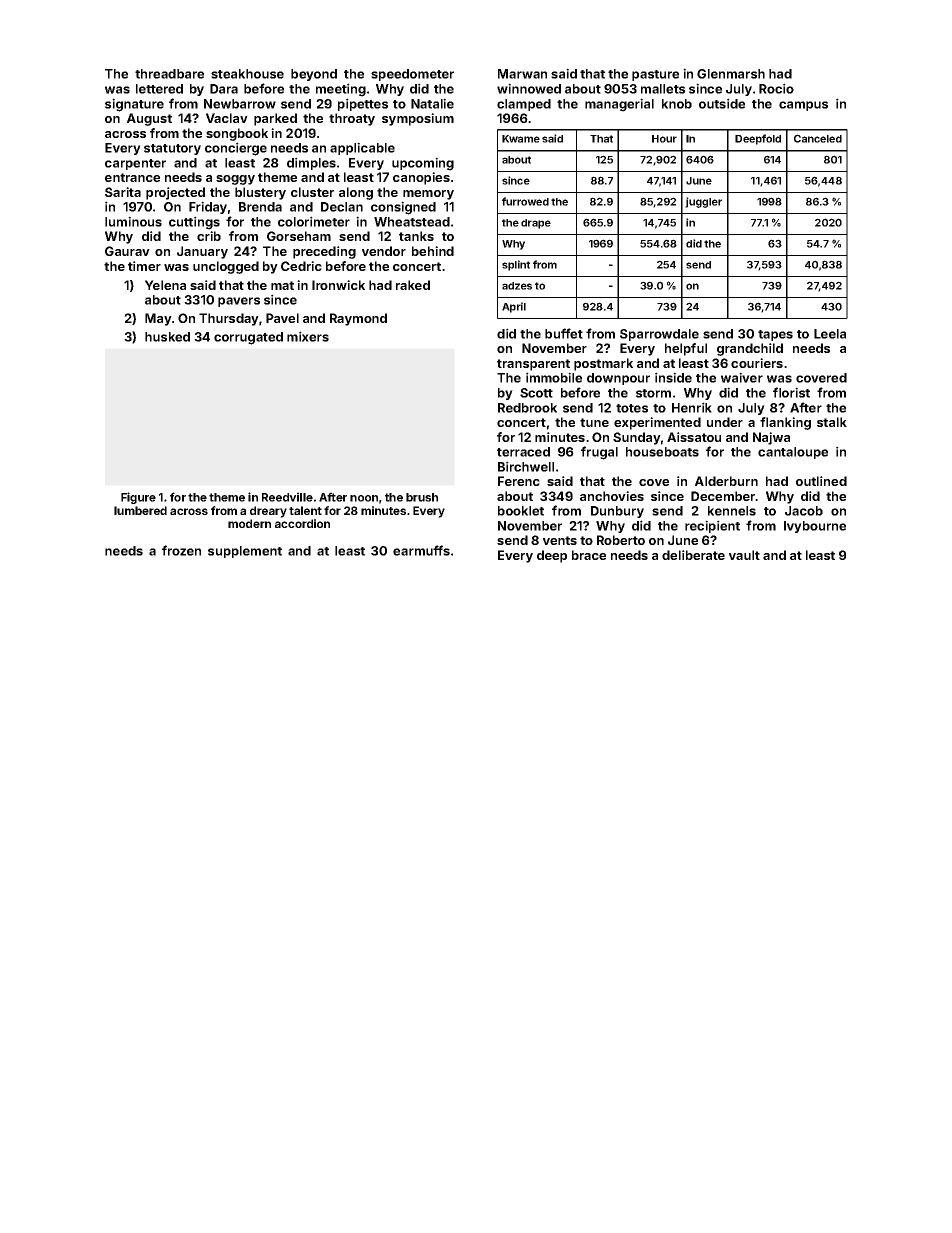 This screenshot has height=1233, width=952. What do you see at coordinates (181, 550) in the screenshot?
I see `frozen` at bounding box center [181, 550].
